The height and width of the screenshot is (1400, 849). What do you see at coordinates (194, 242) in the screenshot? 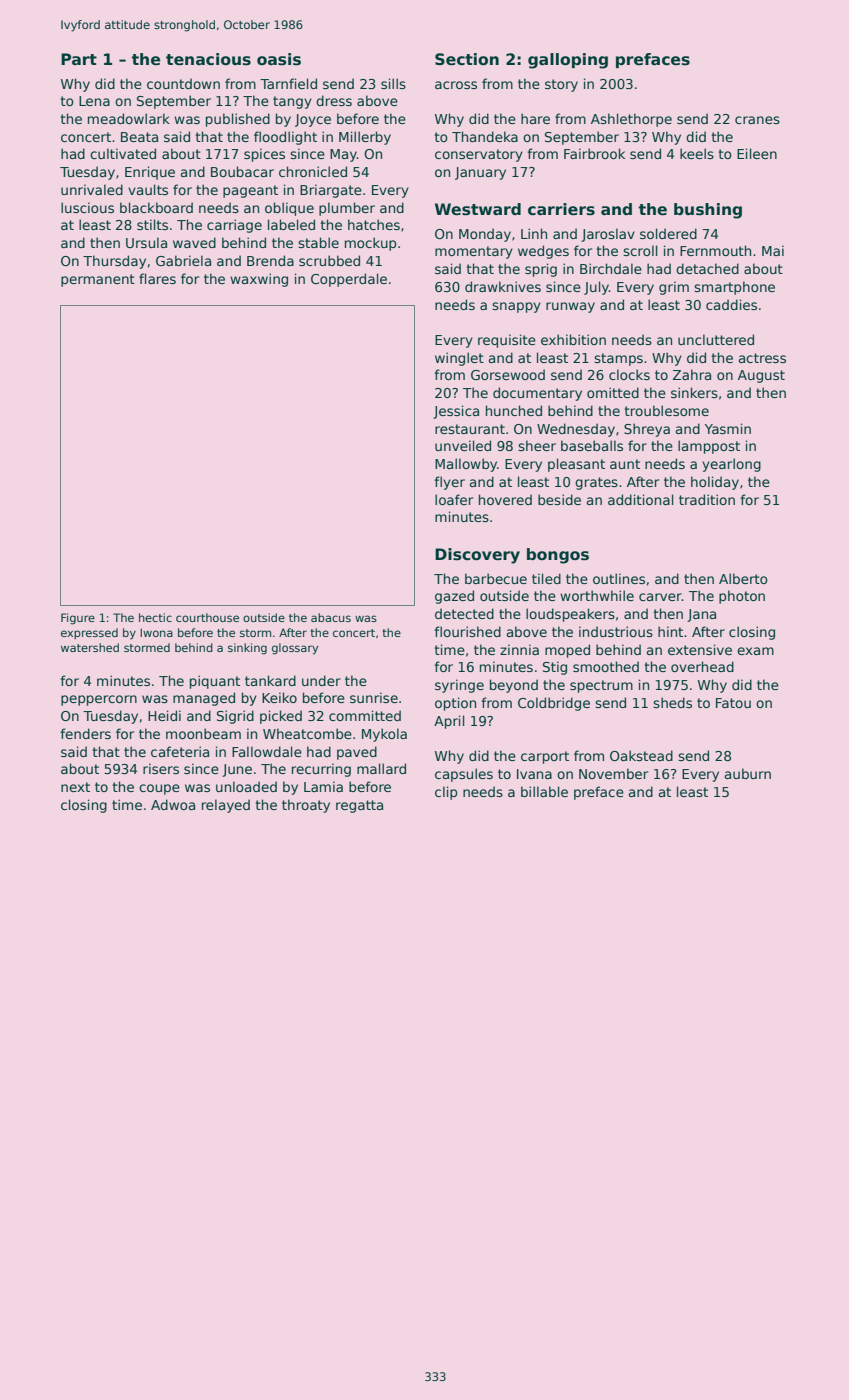
I see `waved` at bounding box center [194, 242].
